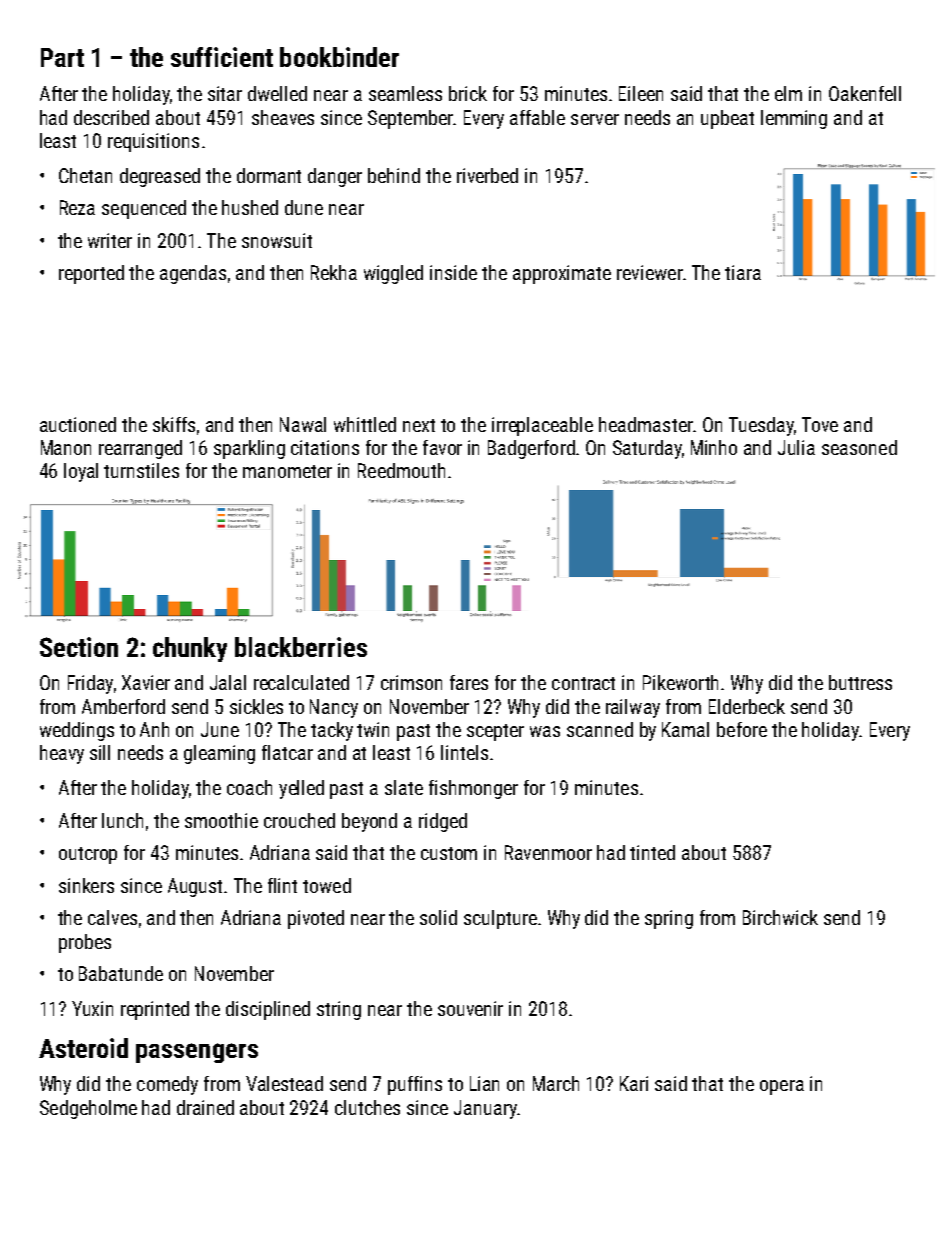 The image size is (952, 1233). Describe the element at coordinates (401, 470) in the screenshot. I see `Reedmouth` at that location.
